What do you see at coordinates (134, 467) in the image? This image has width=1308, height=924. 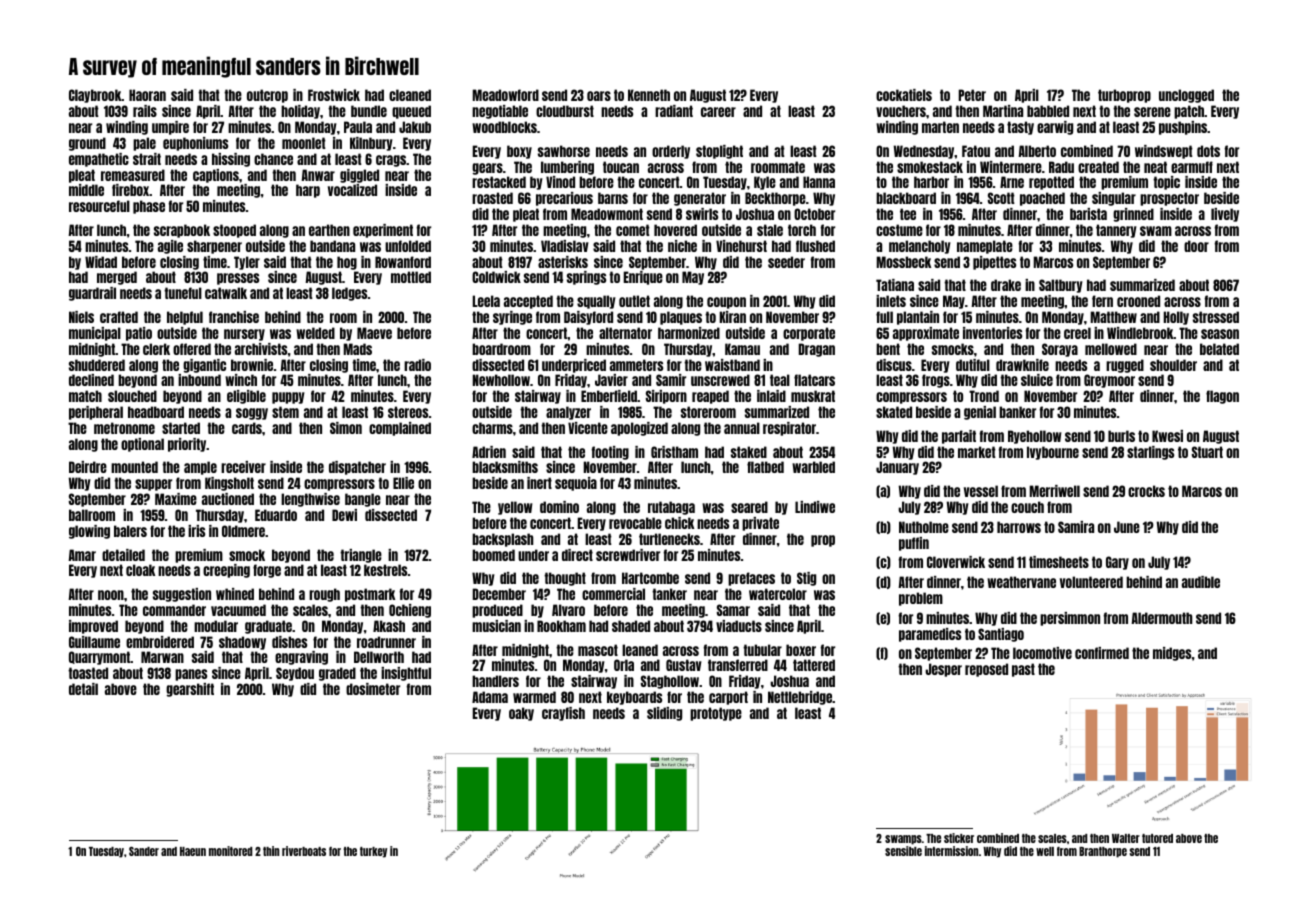 I see `mounted` at bounding box center [134, 467].
